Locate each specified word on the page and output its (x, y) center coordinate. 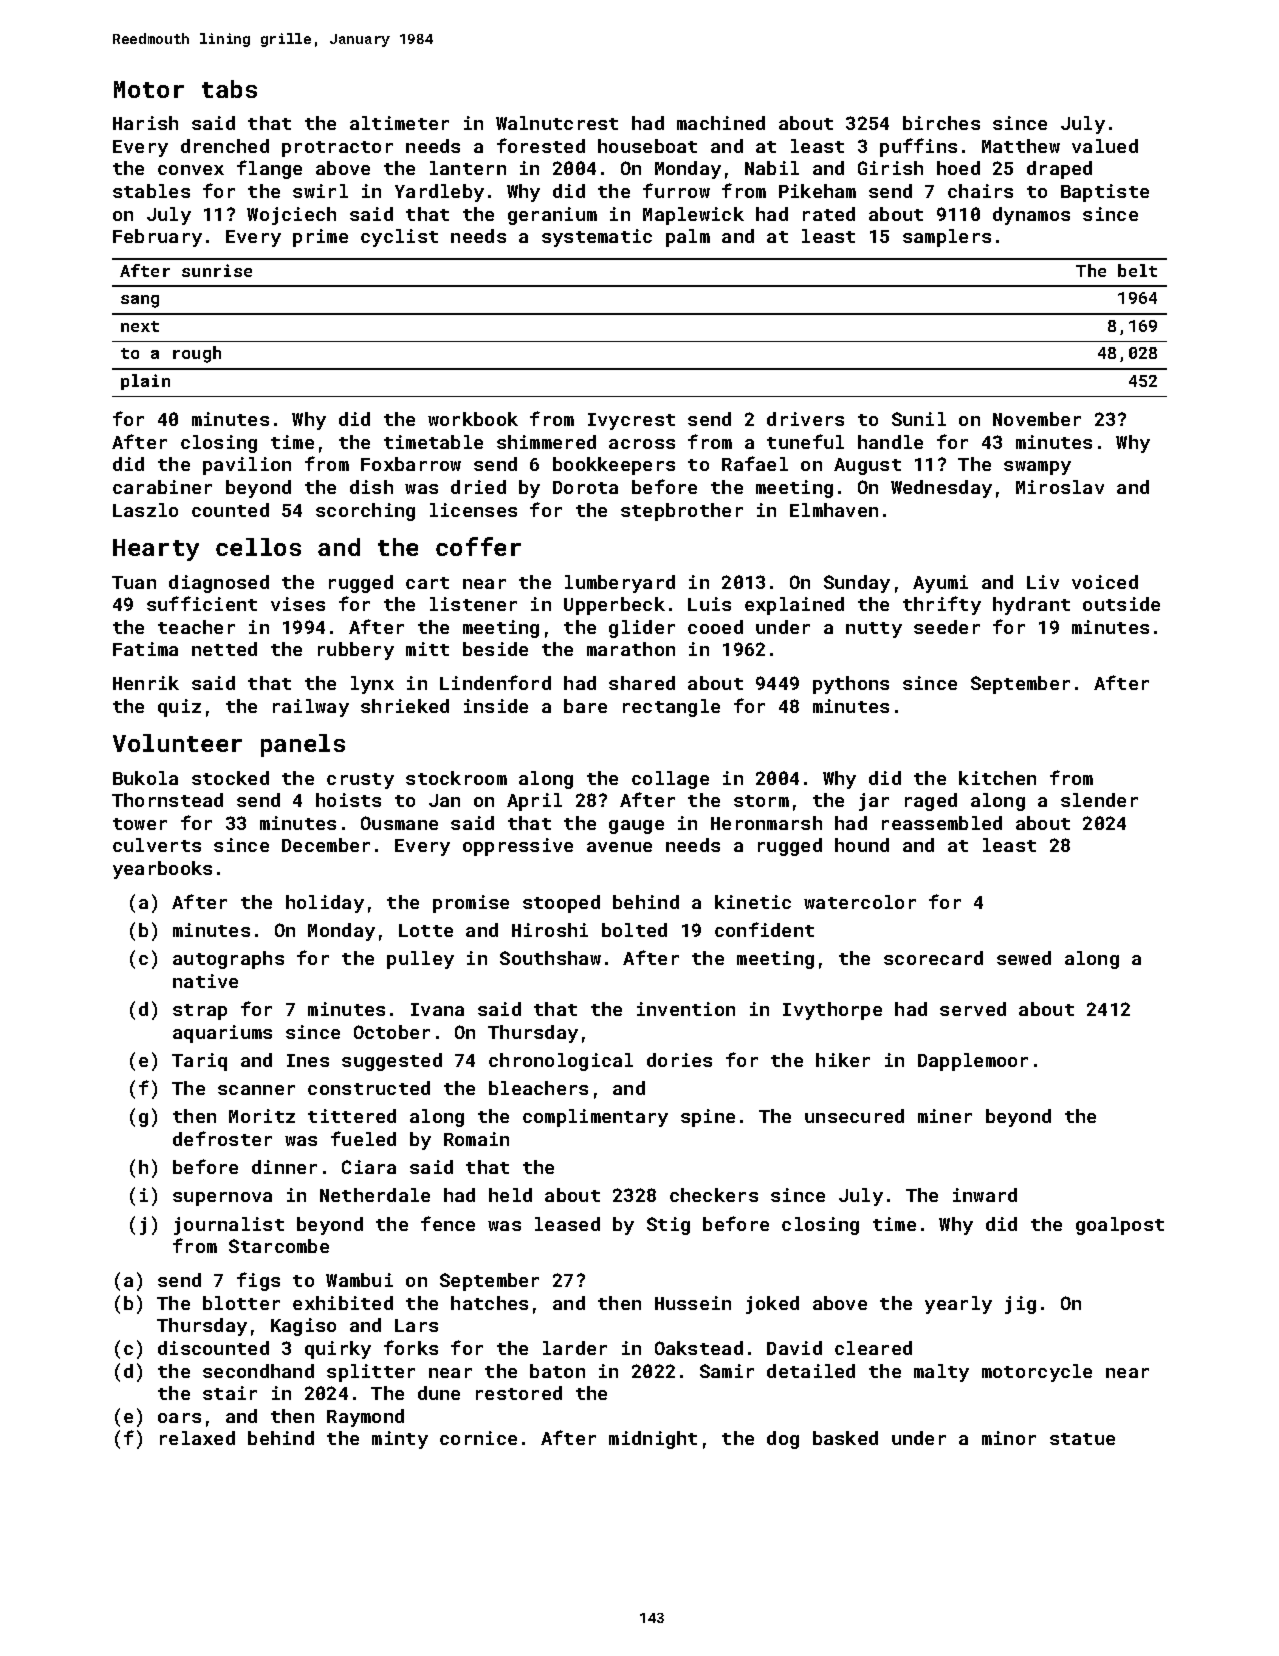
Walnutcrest (557, 123)
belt (1137, 270)
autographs (228, 960)
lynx (372, 685)
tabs (229, 89)
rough (197, 354)
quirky (338, 1350)
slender (1099, 800)
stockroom (456, 778)
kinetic (753, 902)
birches (941, 123)
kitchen (997, 778)
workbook (473, 419)
